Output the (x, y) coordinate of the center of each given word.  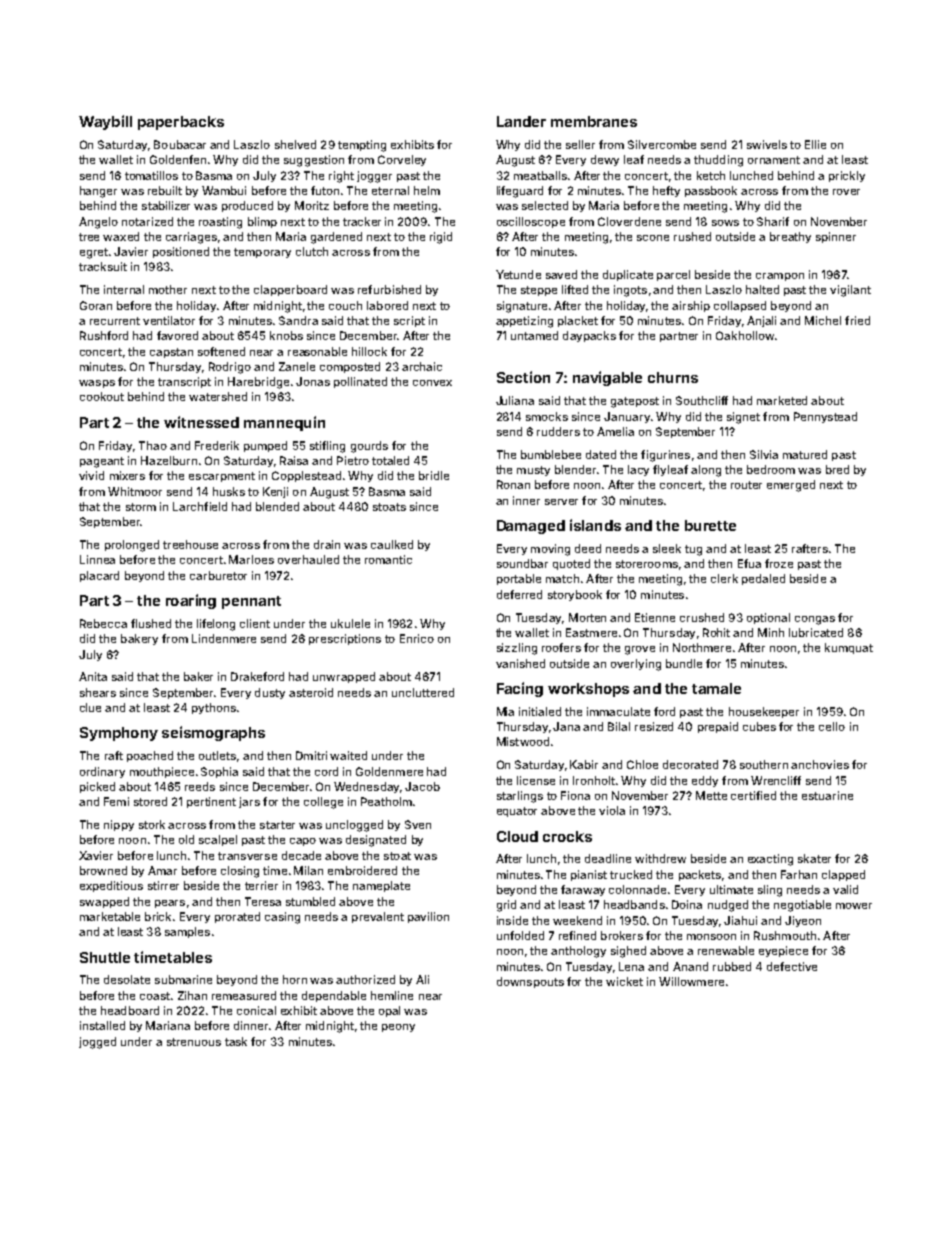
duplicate (628, 275)
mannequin (284, 423)
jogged (97, 1043)
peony (398, 1028)
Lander (521, 121)
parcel (673, 275)
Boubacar (180, 144)
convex (432, 383)
